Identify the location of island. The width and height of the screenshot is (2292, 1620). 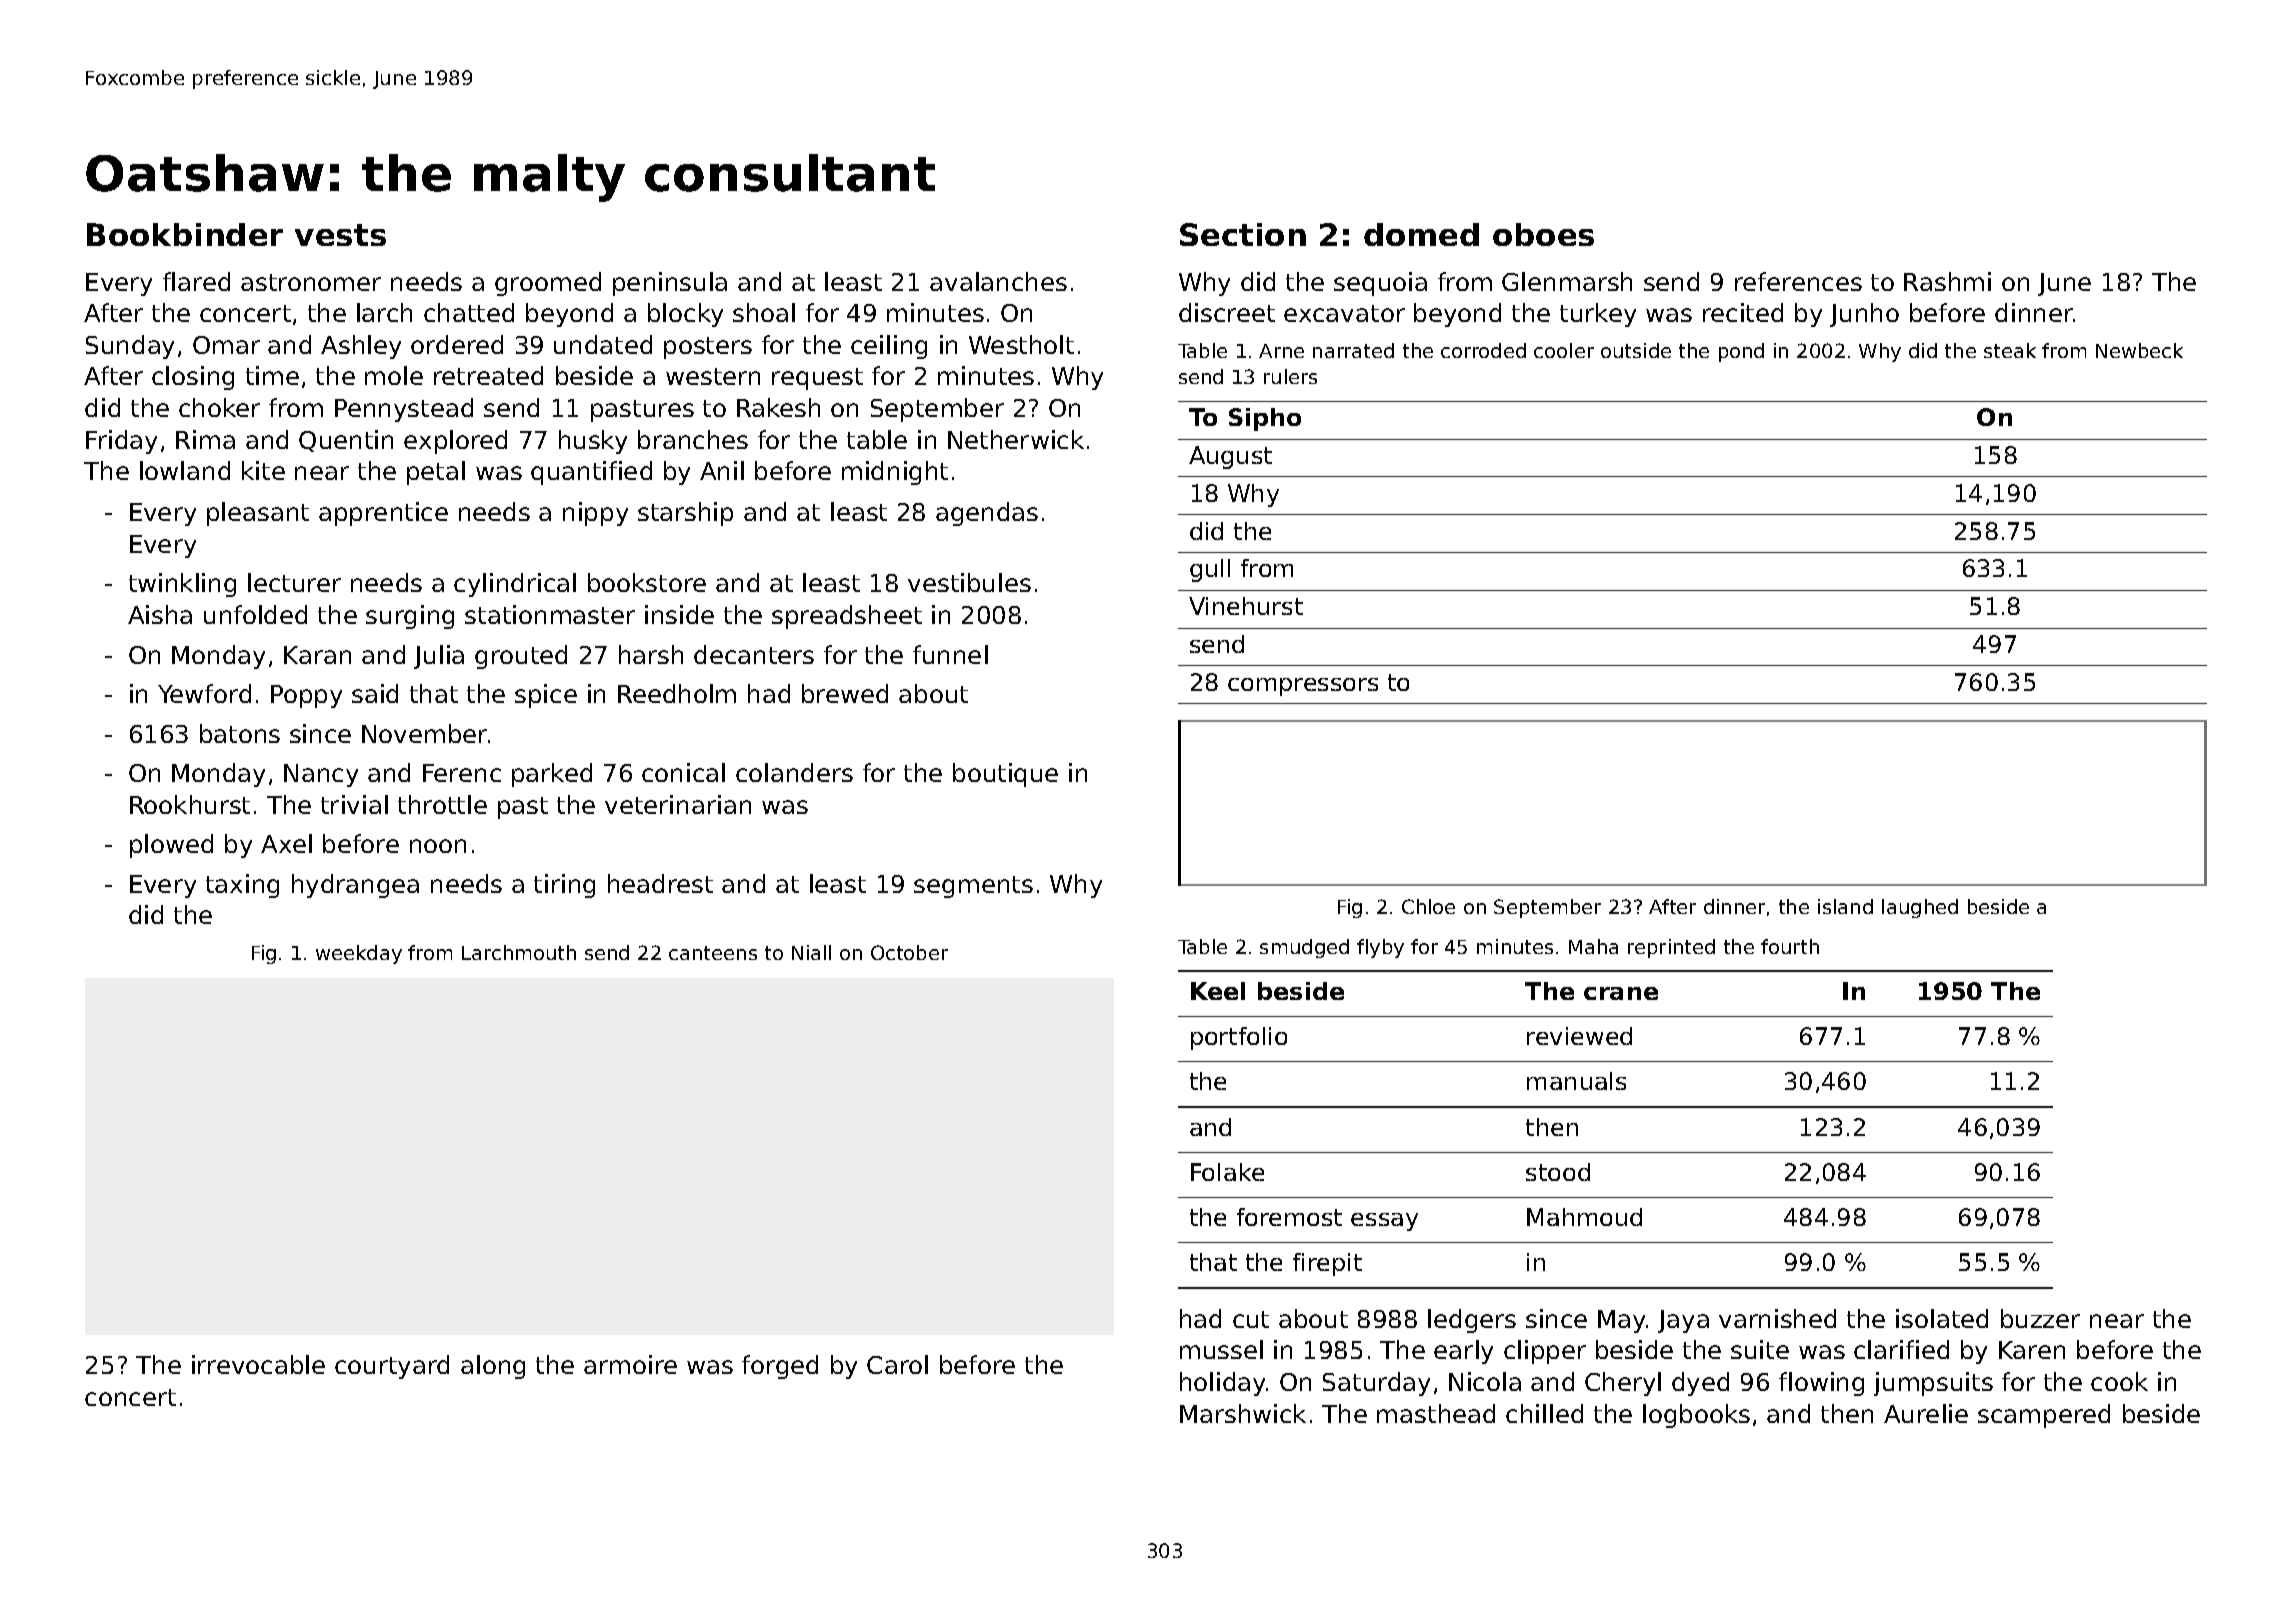
(1845, 906).
